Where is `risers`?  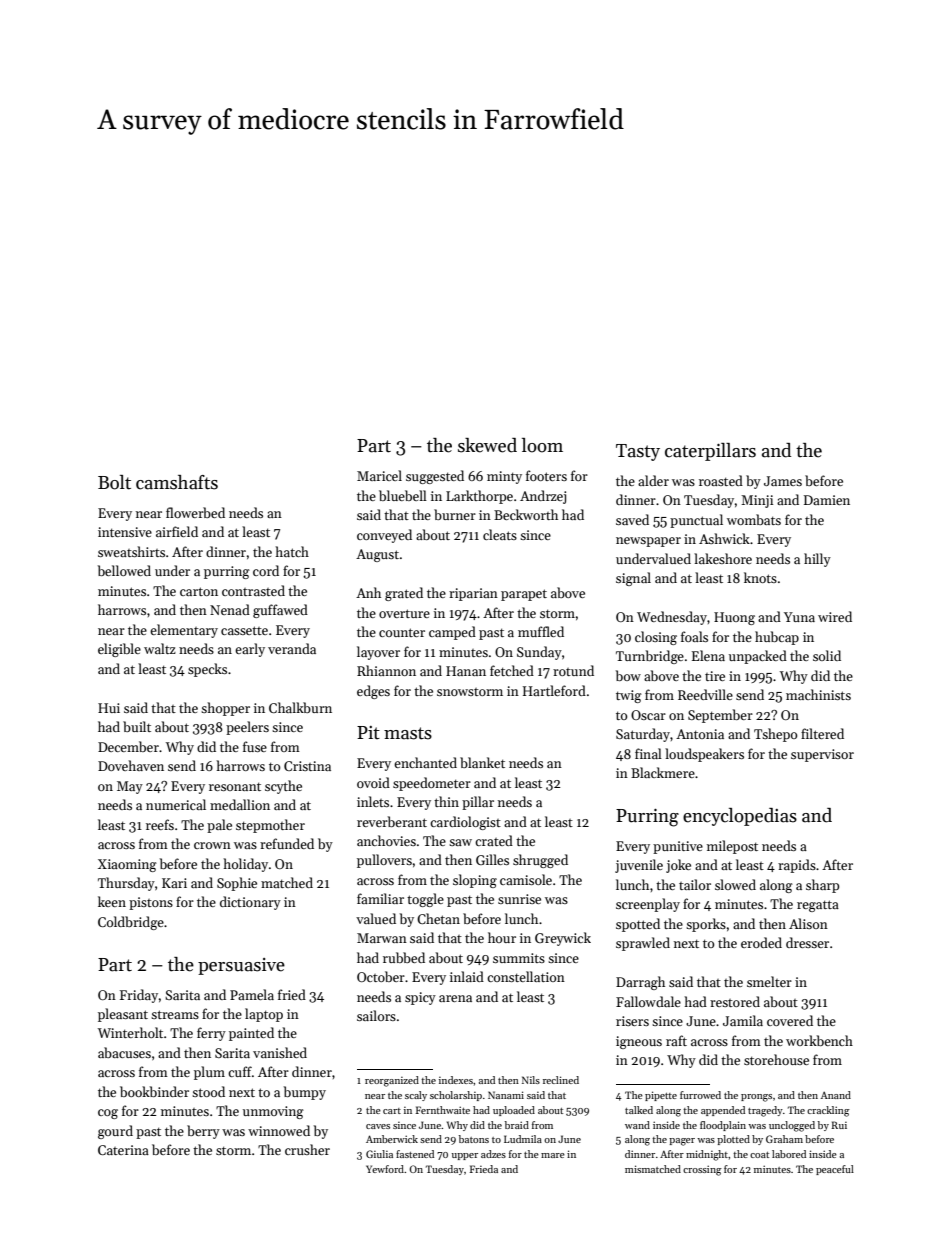
risers is located at coordinates (632, 1021).
